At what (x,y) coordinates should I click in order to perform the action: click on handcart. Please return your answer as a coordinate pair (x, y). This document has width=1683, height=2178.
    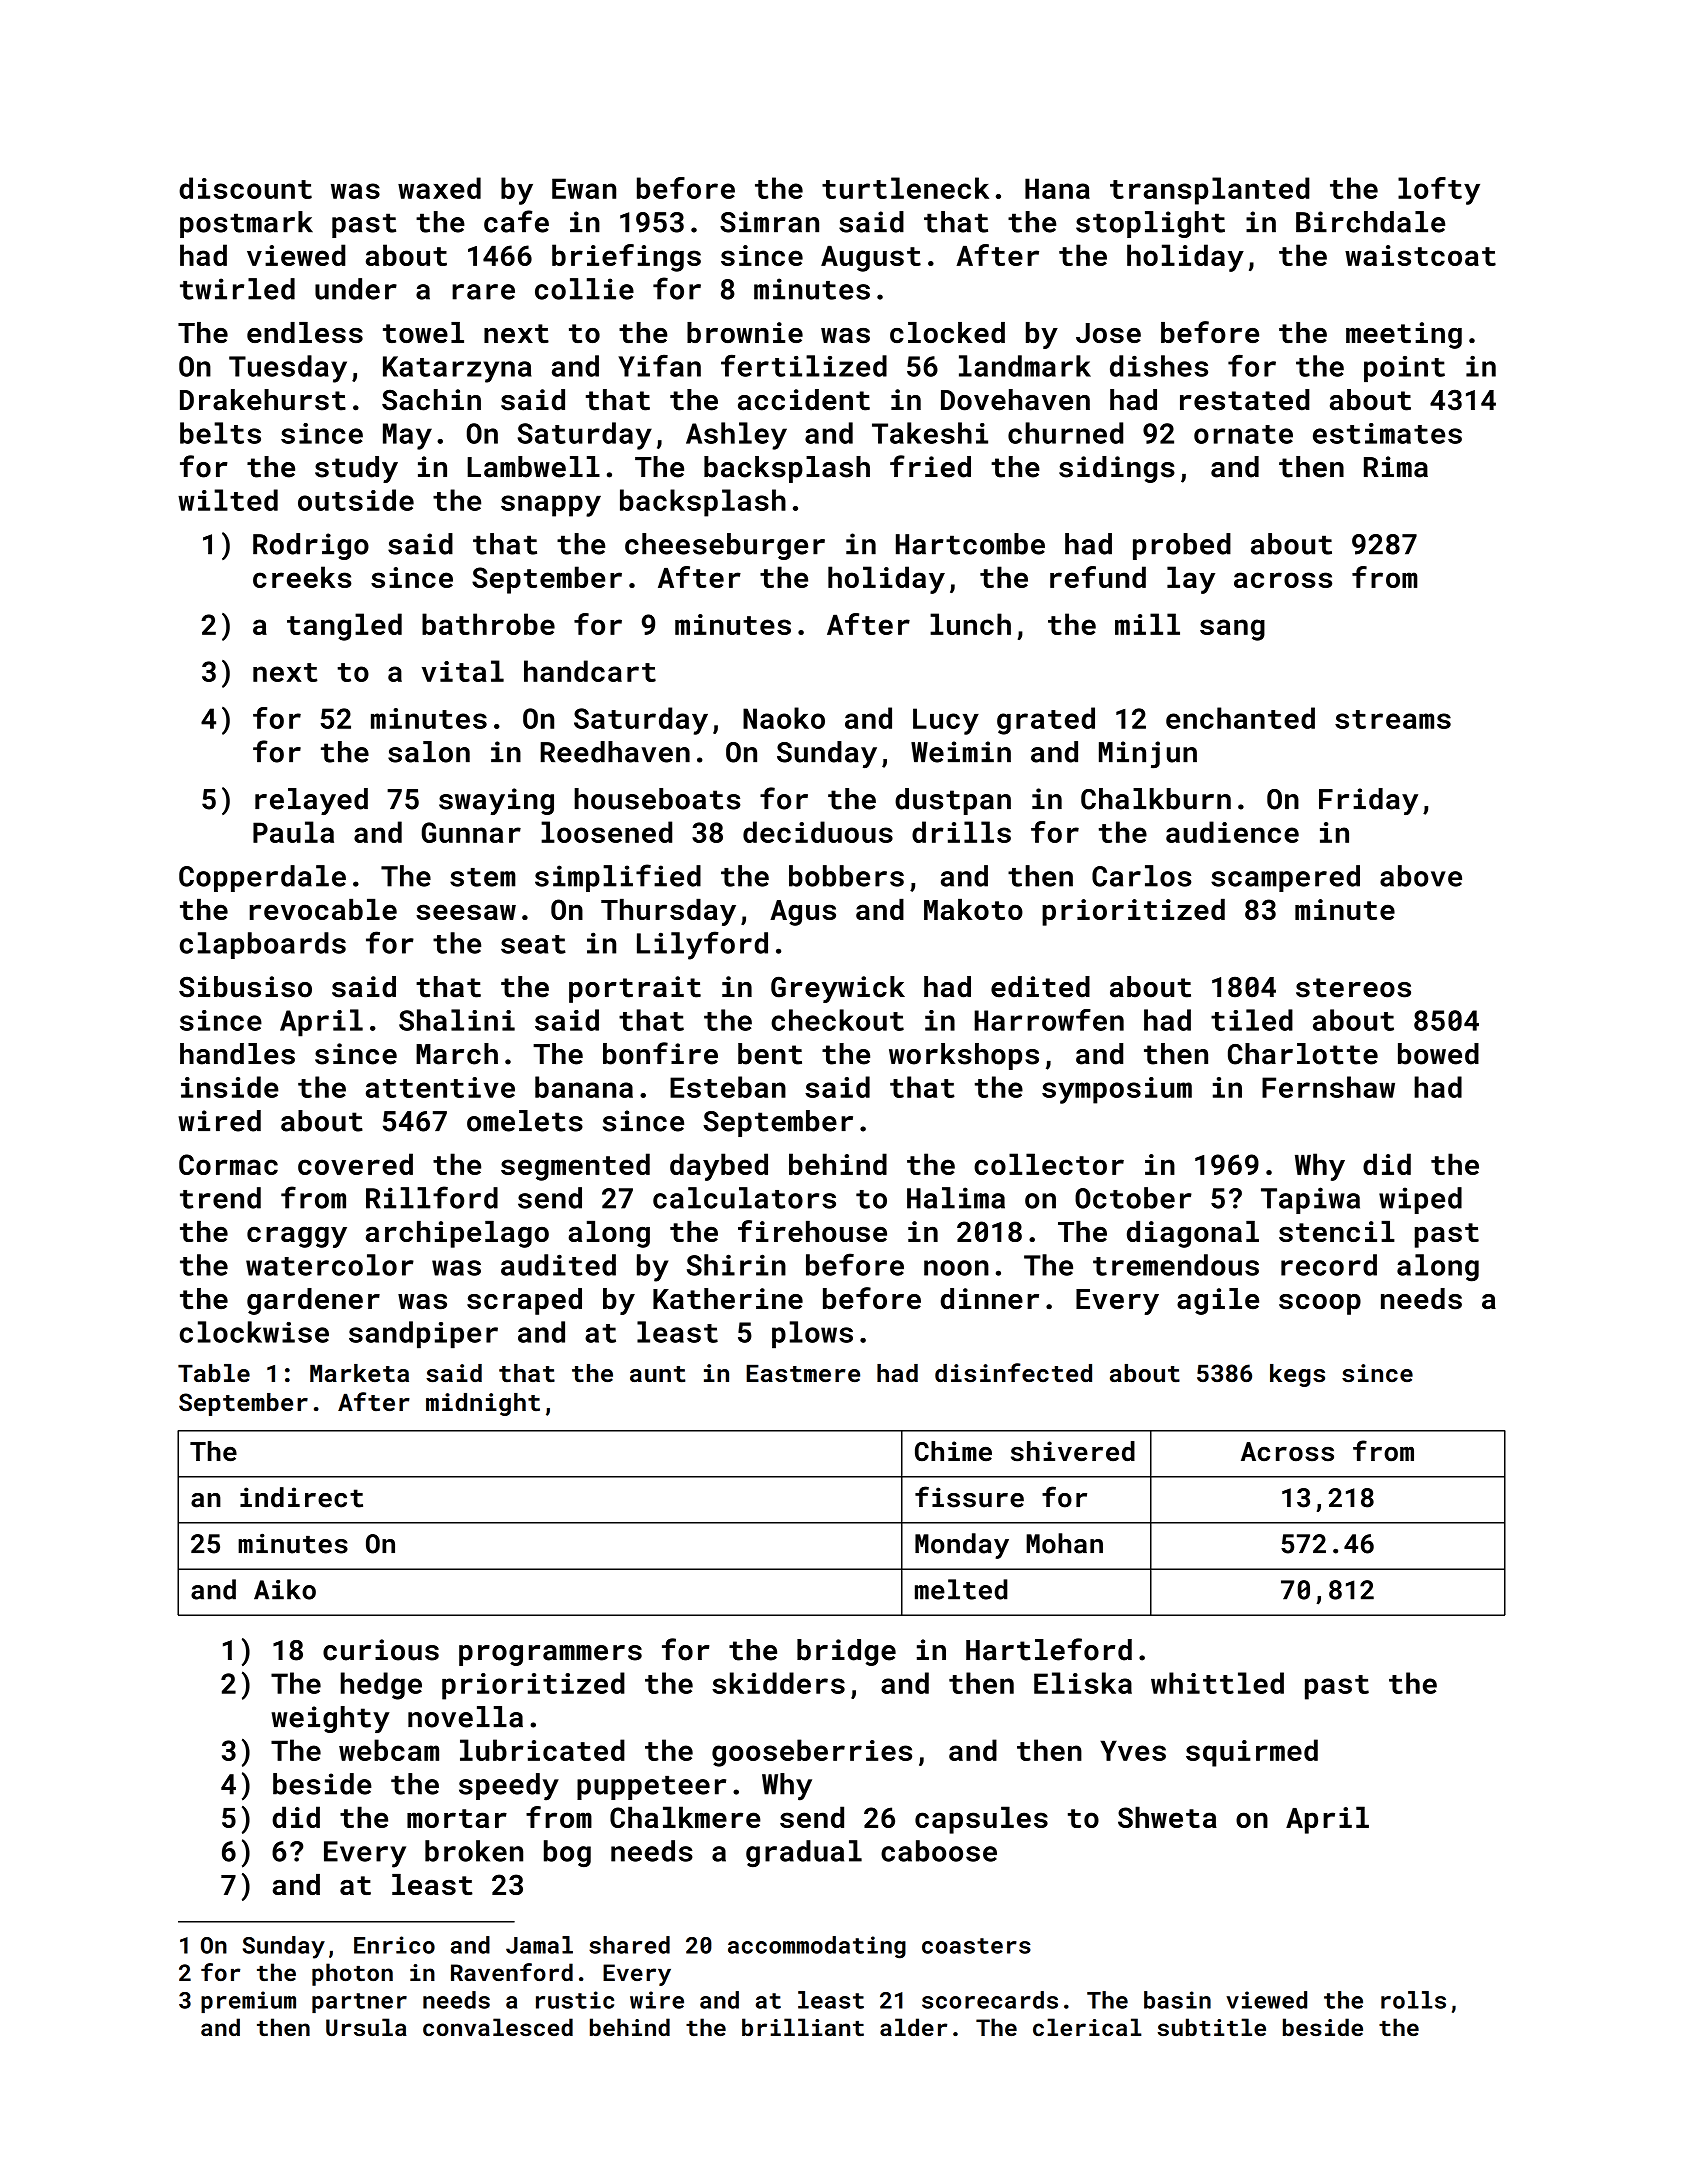
    Looking at the image, I should click on (590, 671).
